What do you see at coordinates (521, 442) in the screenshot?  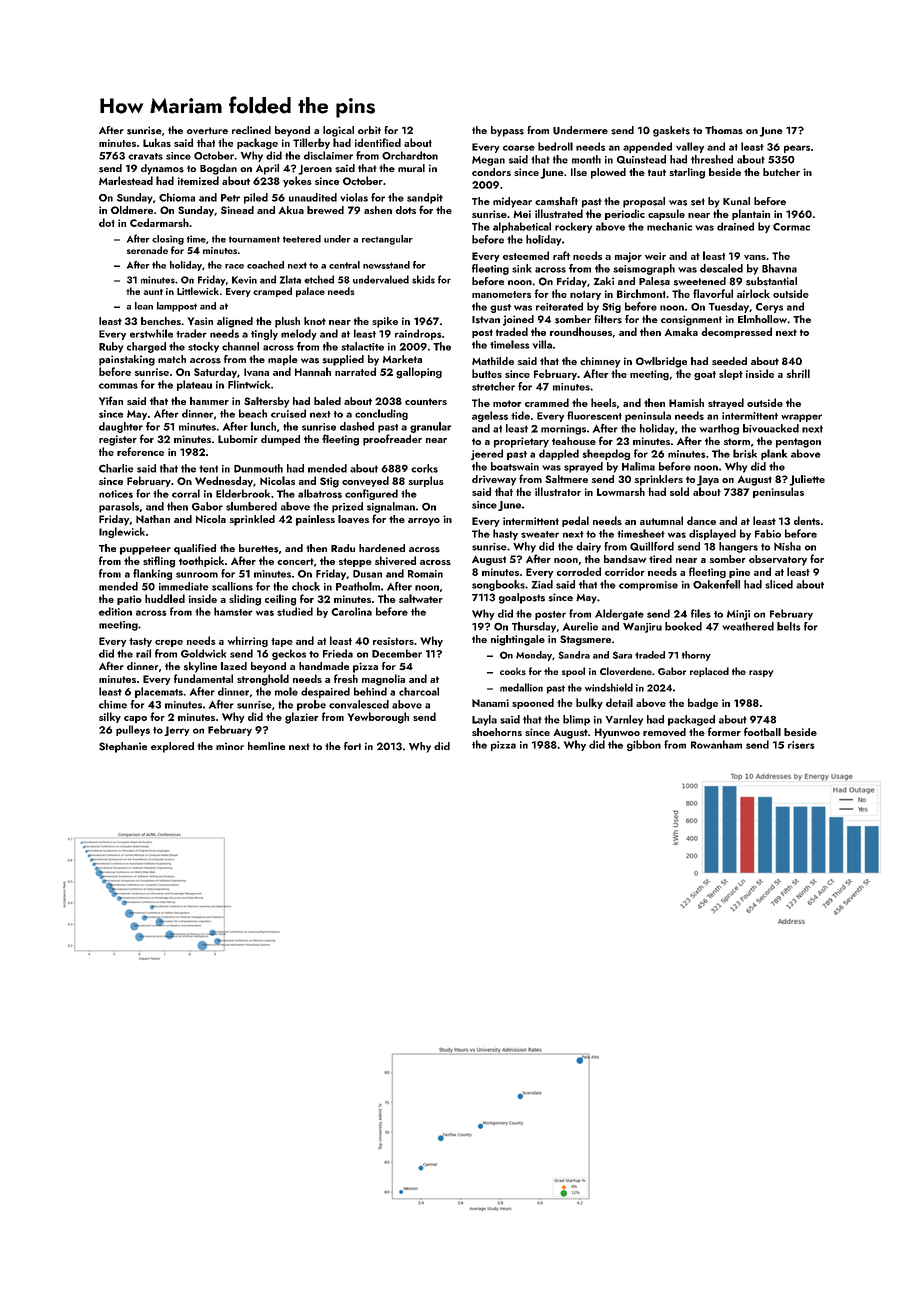 I see `proprietary` at bounding box center [521, 442].
